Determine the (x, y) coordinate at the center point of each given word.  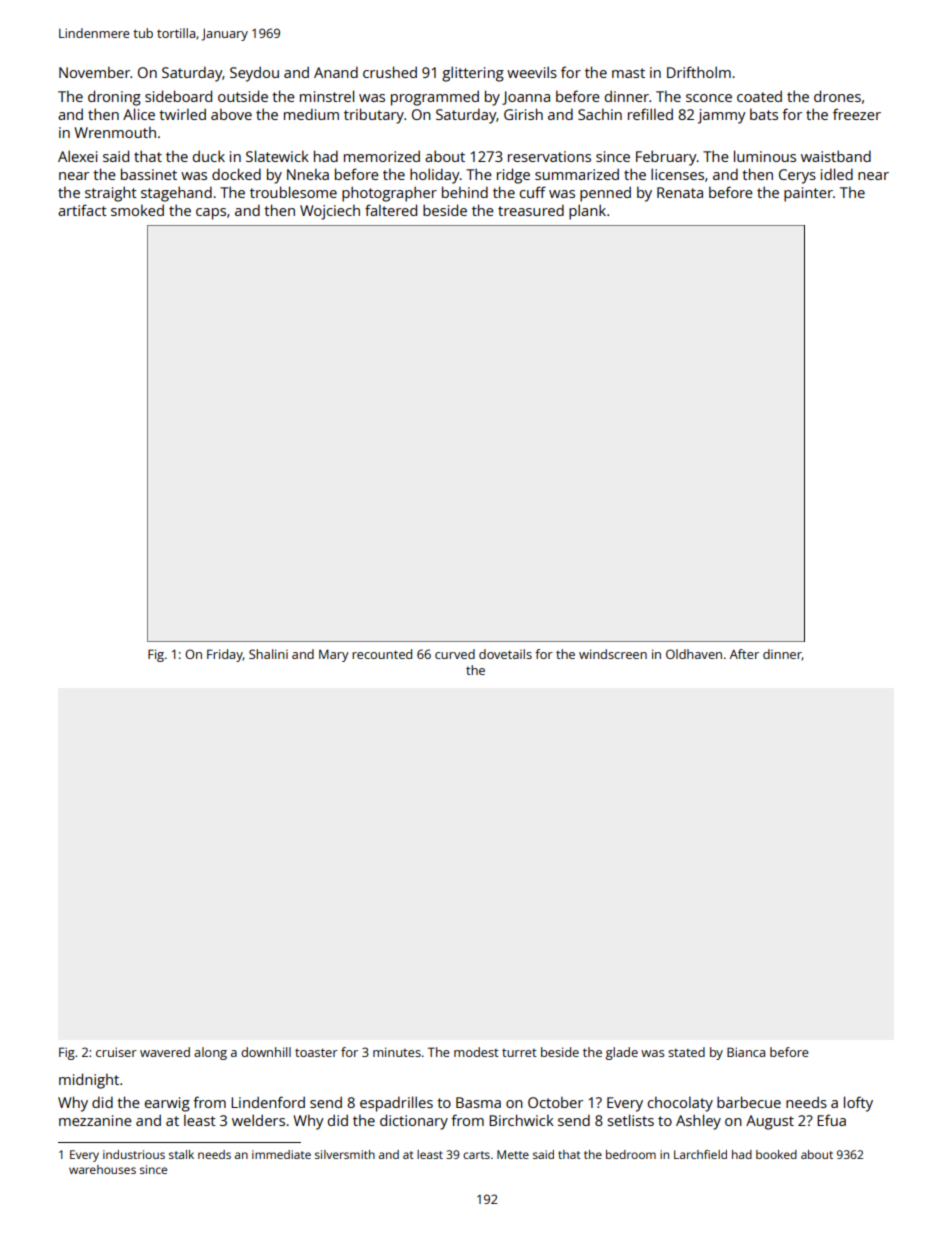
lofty (858, 1104)
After (744, 654)
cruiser (116, 1052)
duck (209, 156)
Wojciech (330, 212)
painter (808, 194)
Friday (225, 655)
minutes (397, 1052)
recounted (382, 654)
